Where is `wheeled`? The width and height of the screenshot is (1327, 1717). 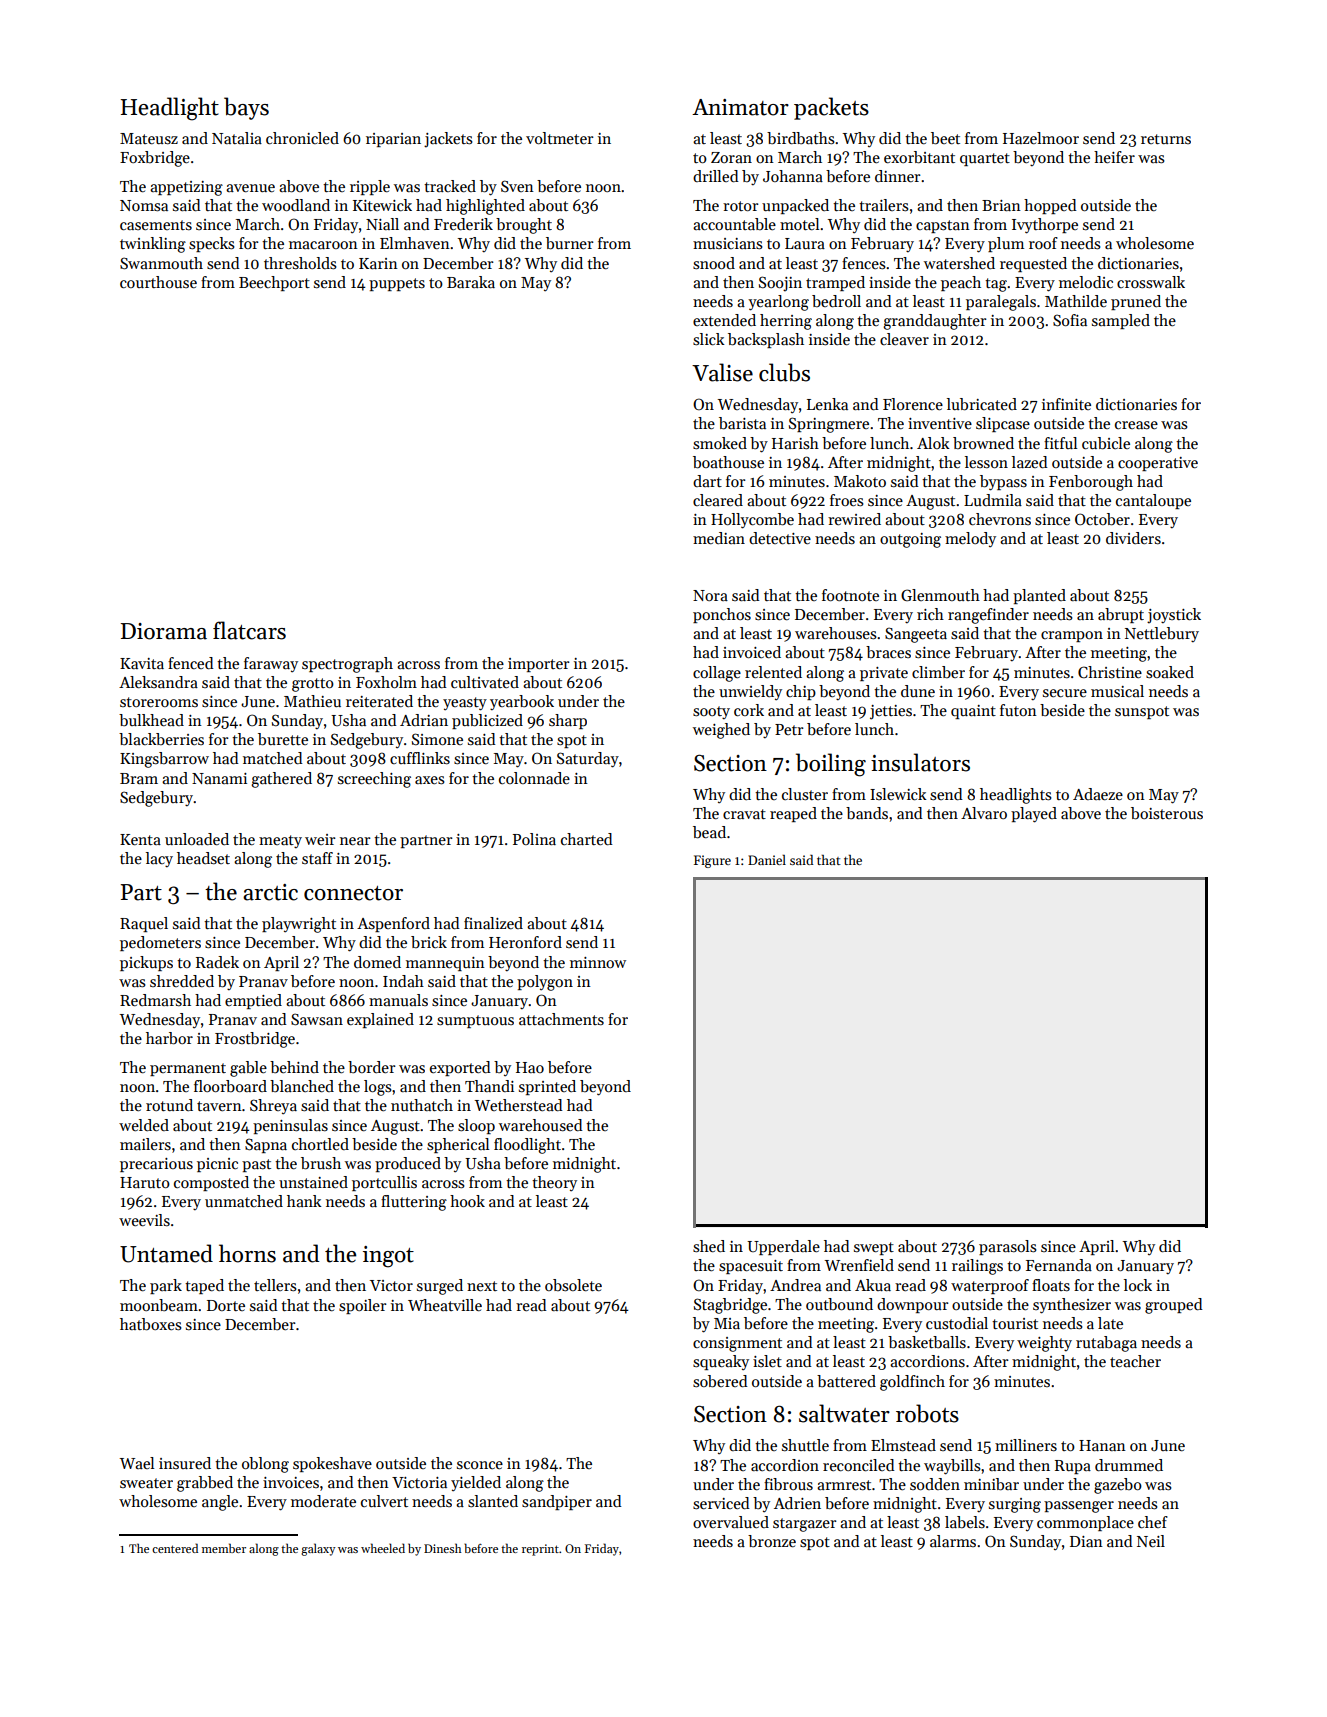 wheeled is located at coordinates (383, 1548).
